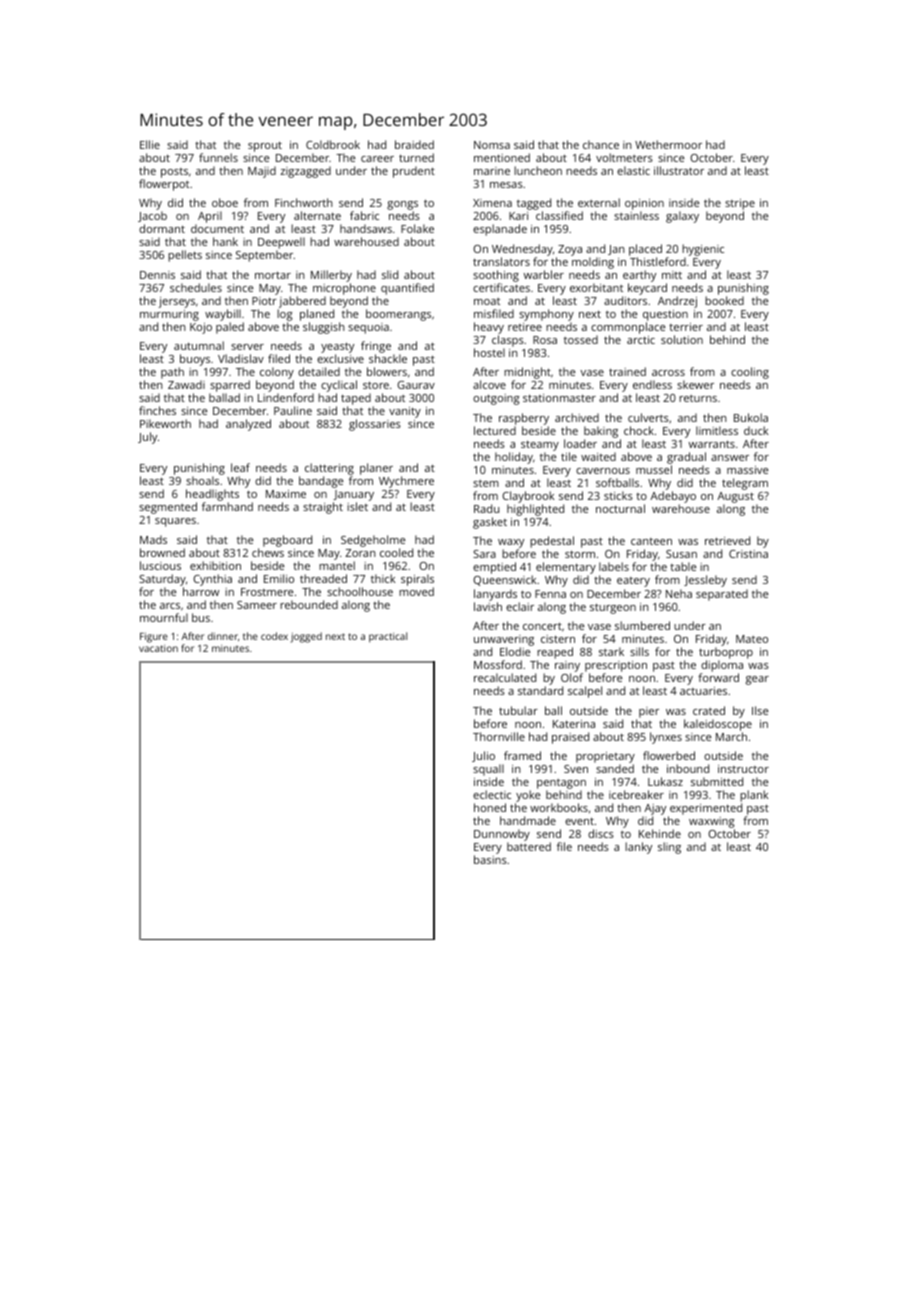  I want to click on stripe, so click(740, 204).
